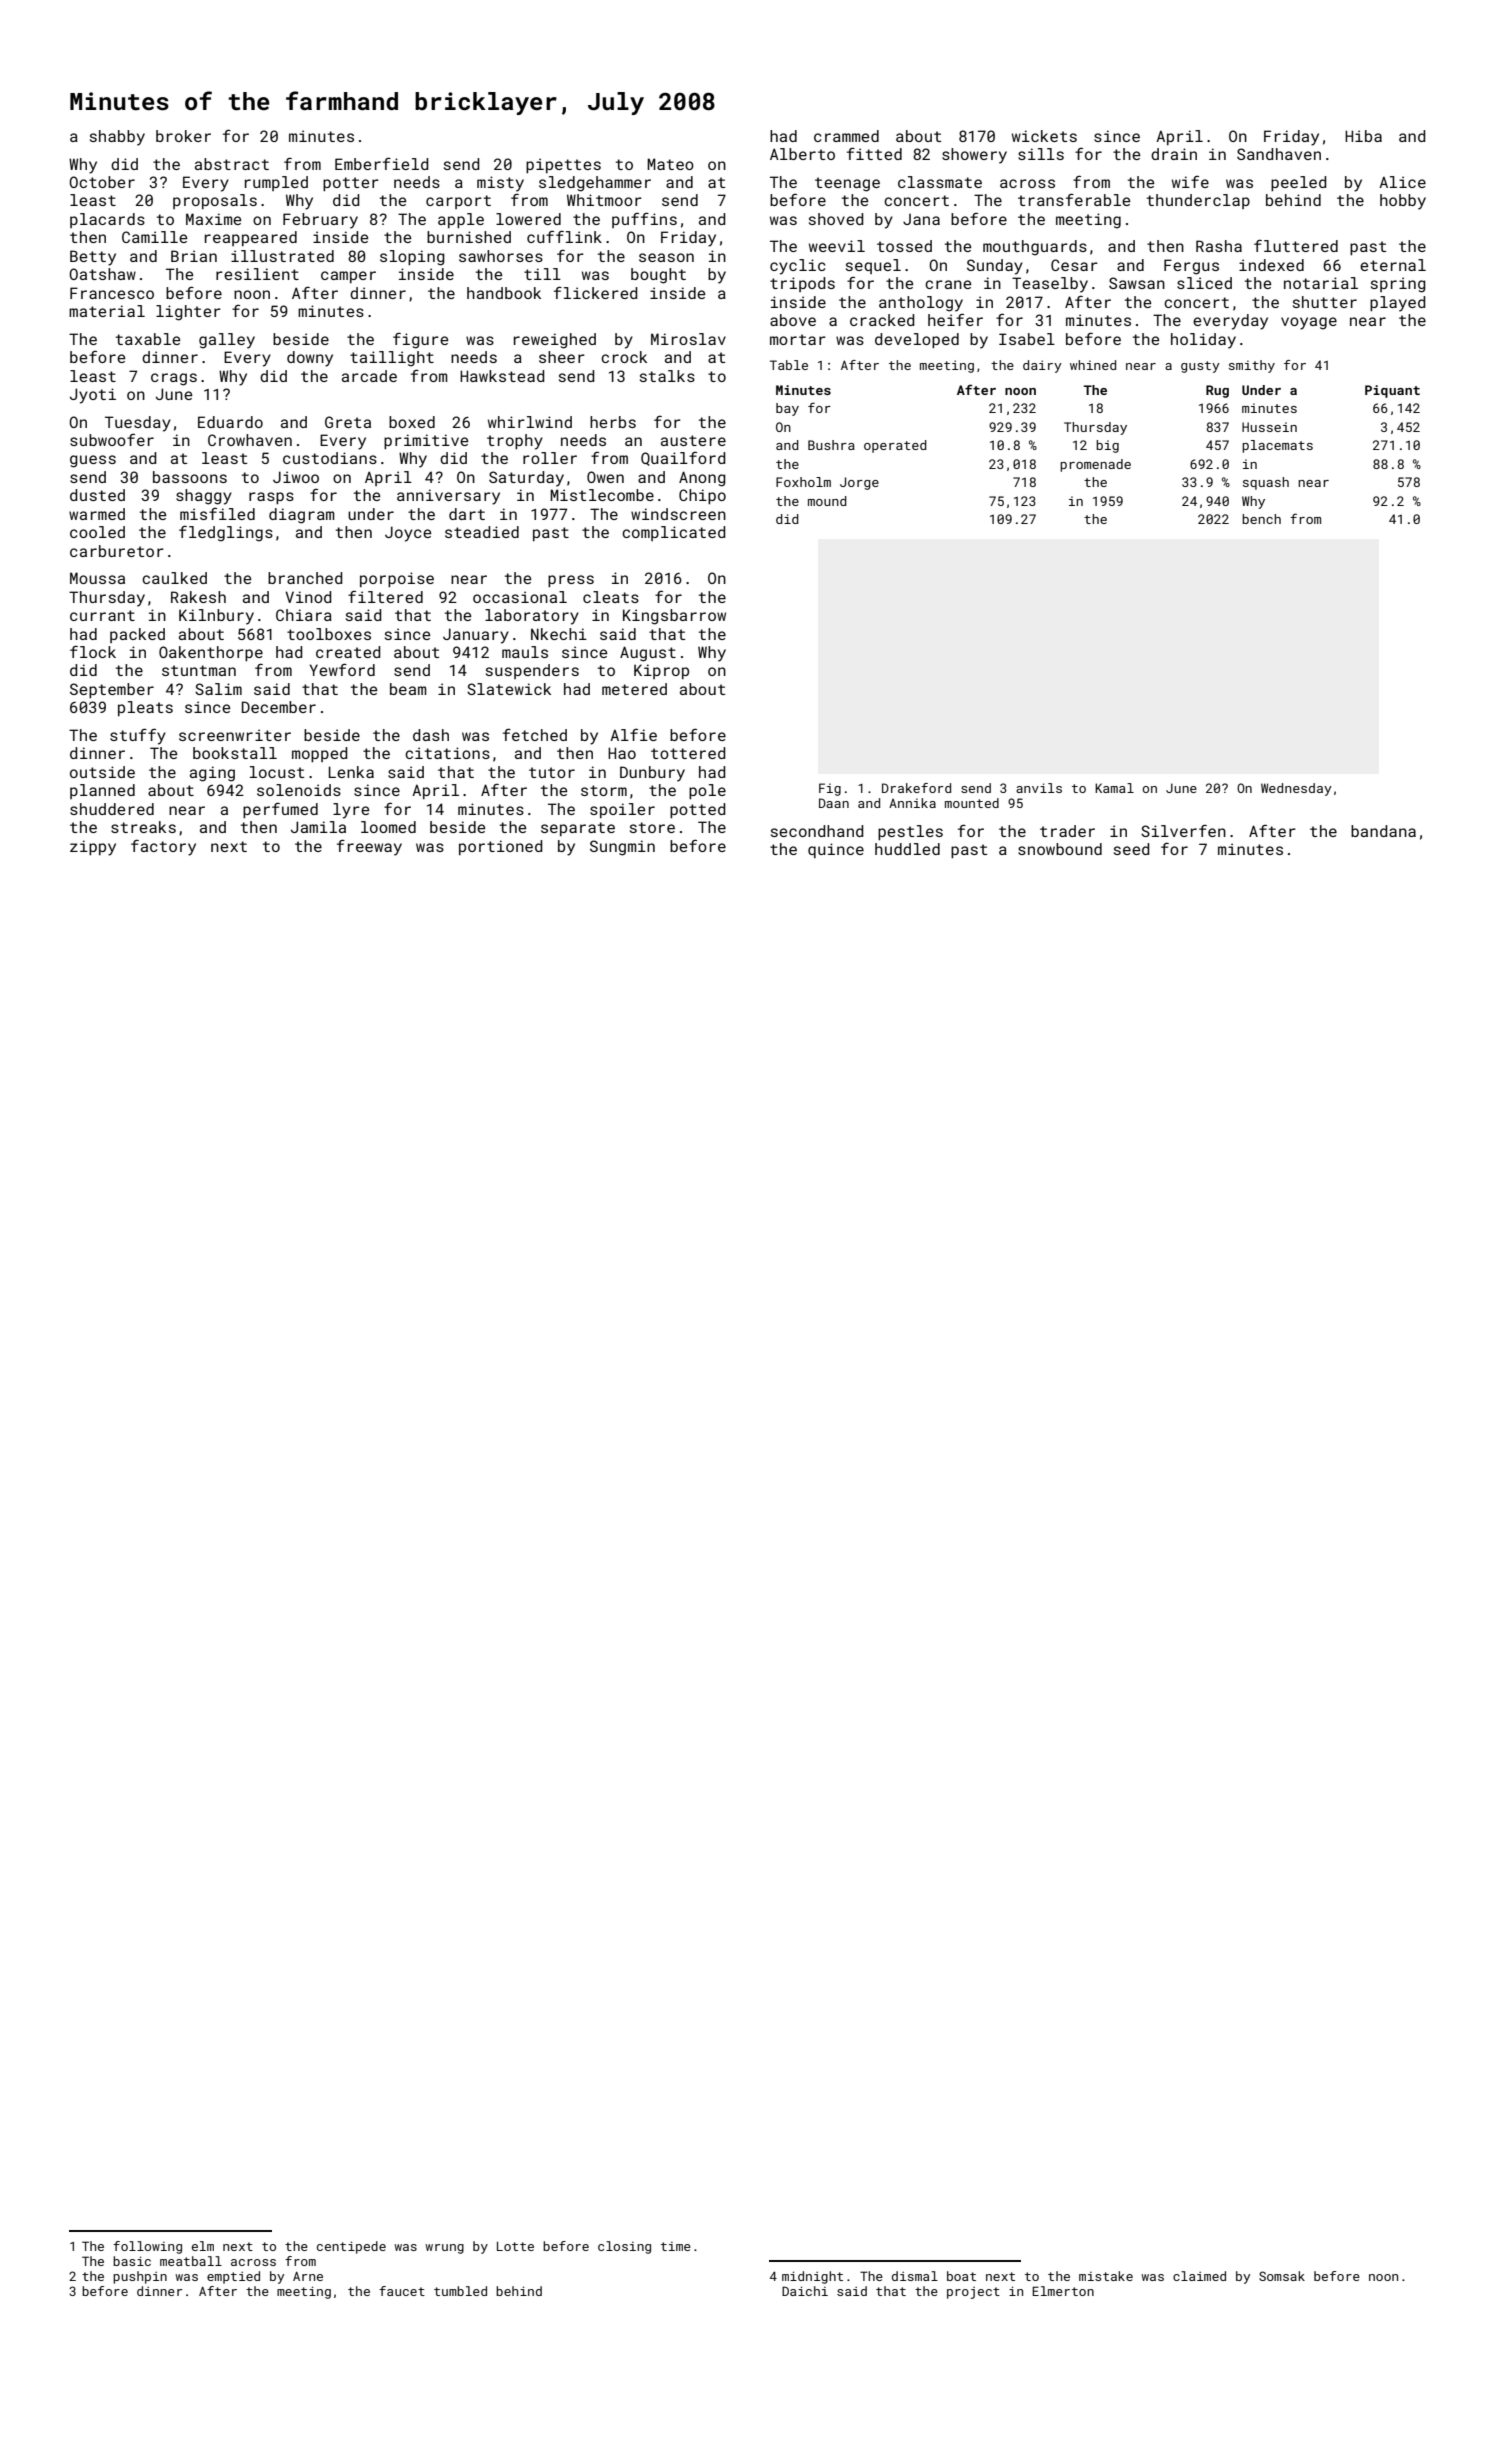 The width and height of the image is (1496, 2464). What do you see at coordinates (250, 440) in the image?
I see `Crowhaven` at bounding box center [250, 440].
